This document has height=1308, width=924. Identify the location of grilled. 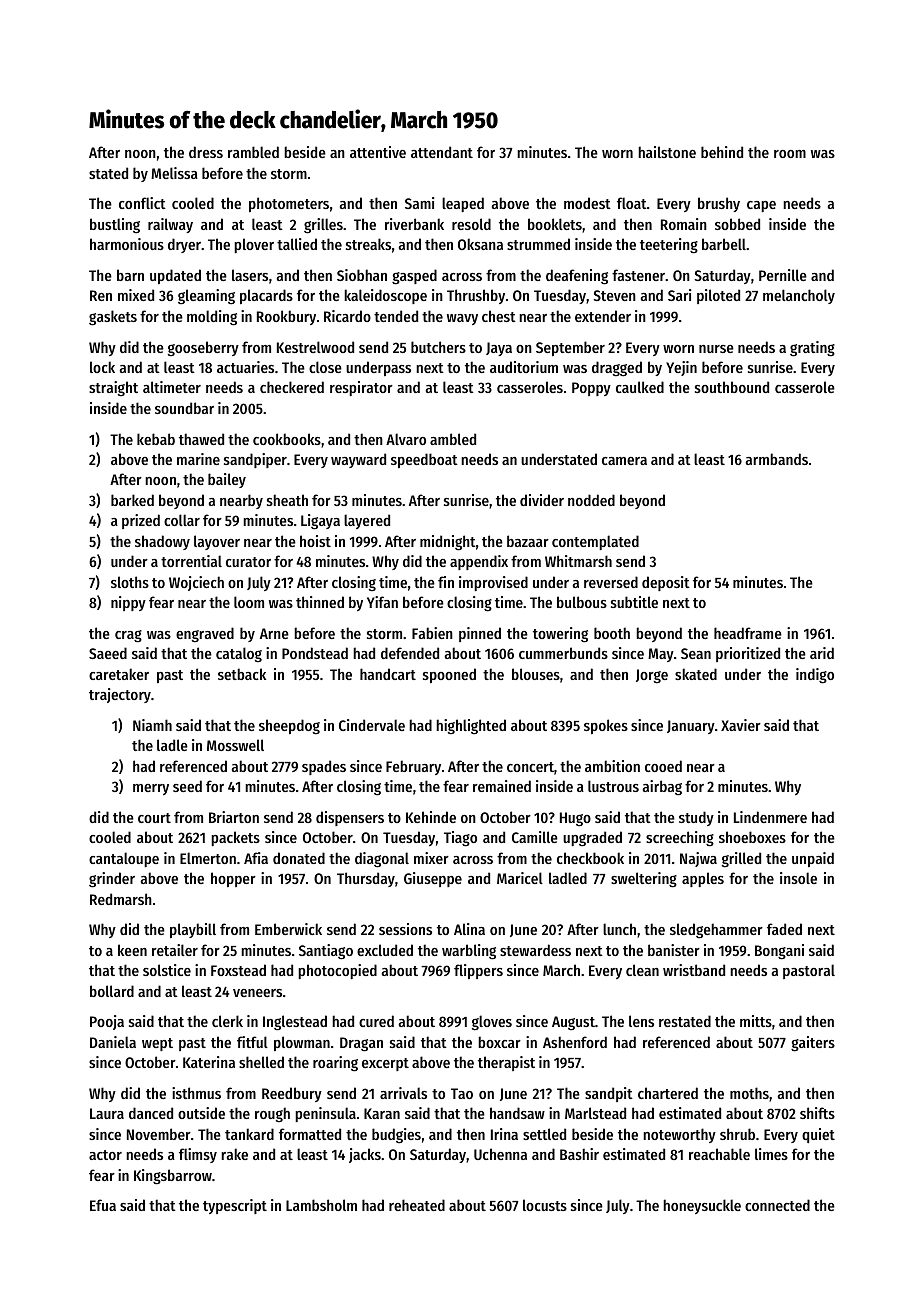
(741, 860).
